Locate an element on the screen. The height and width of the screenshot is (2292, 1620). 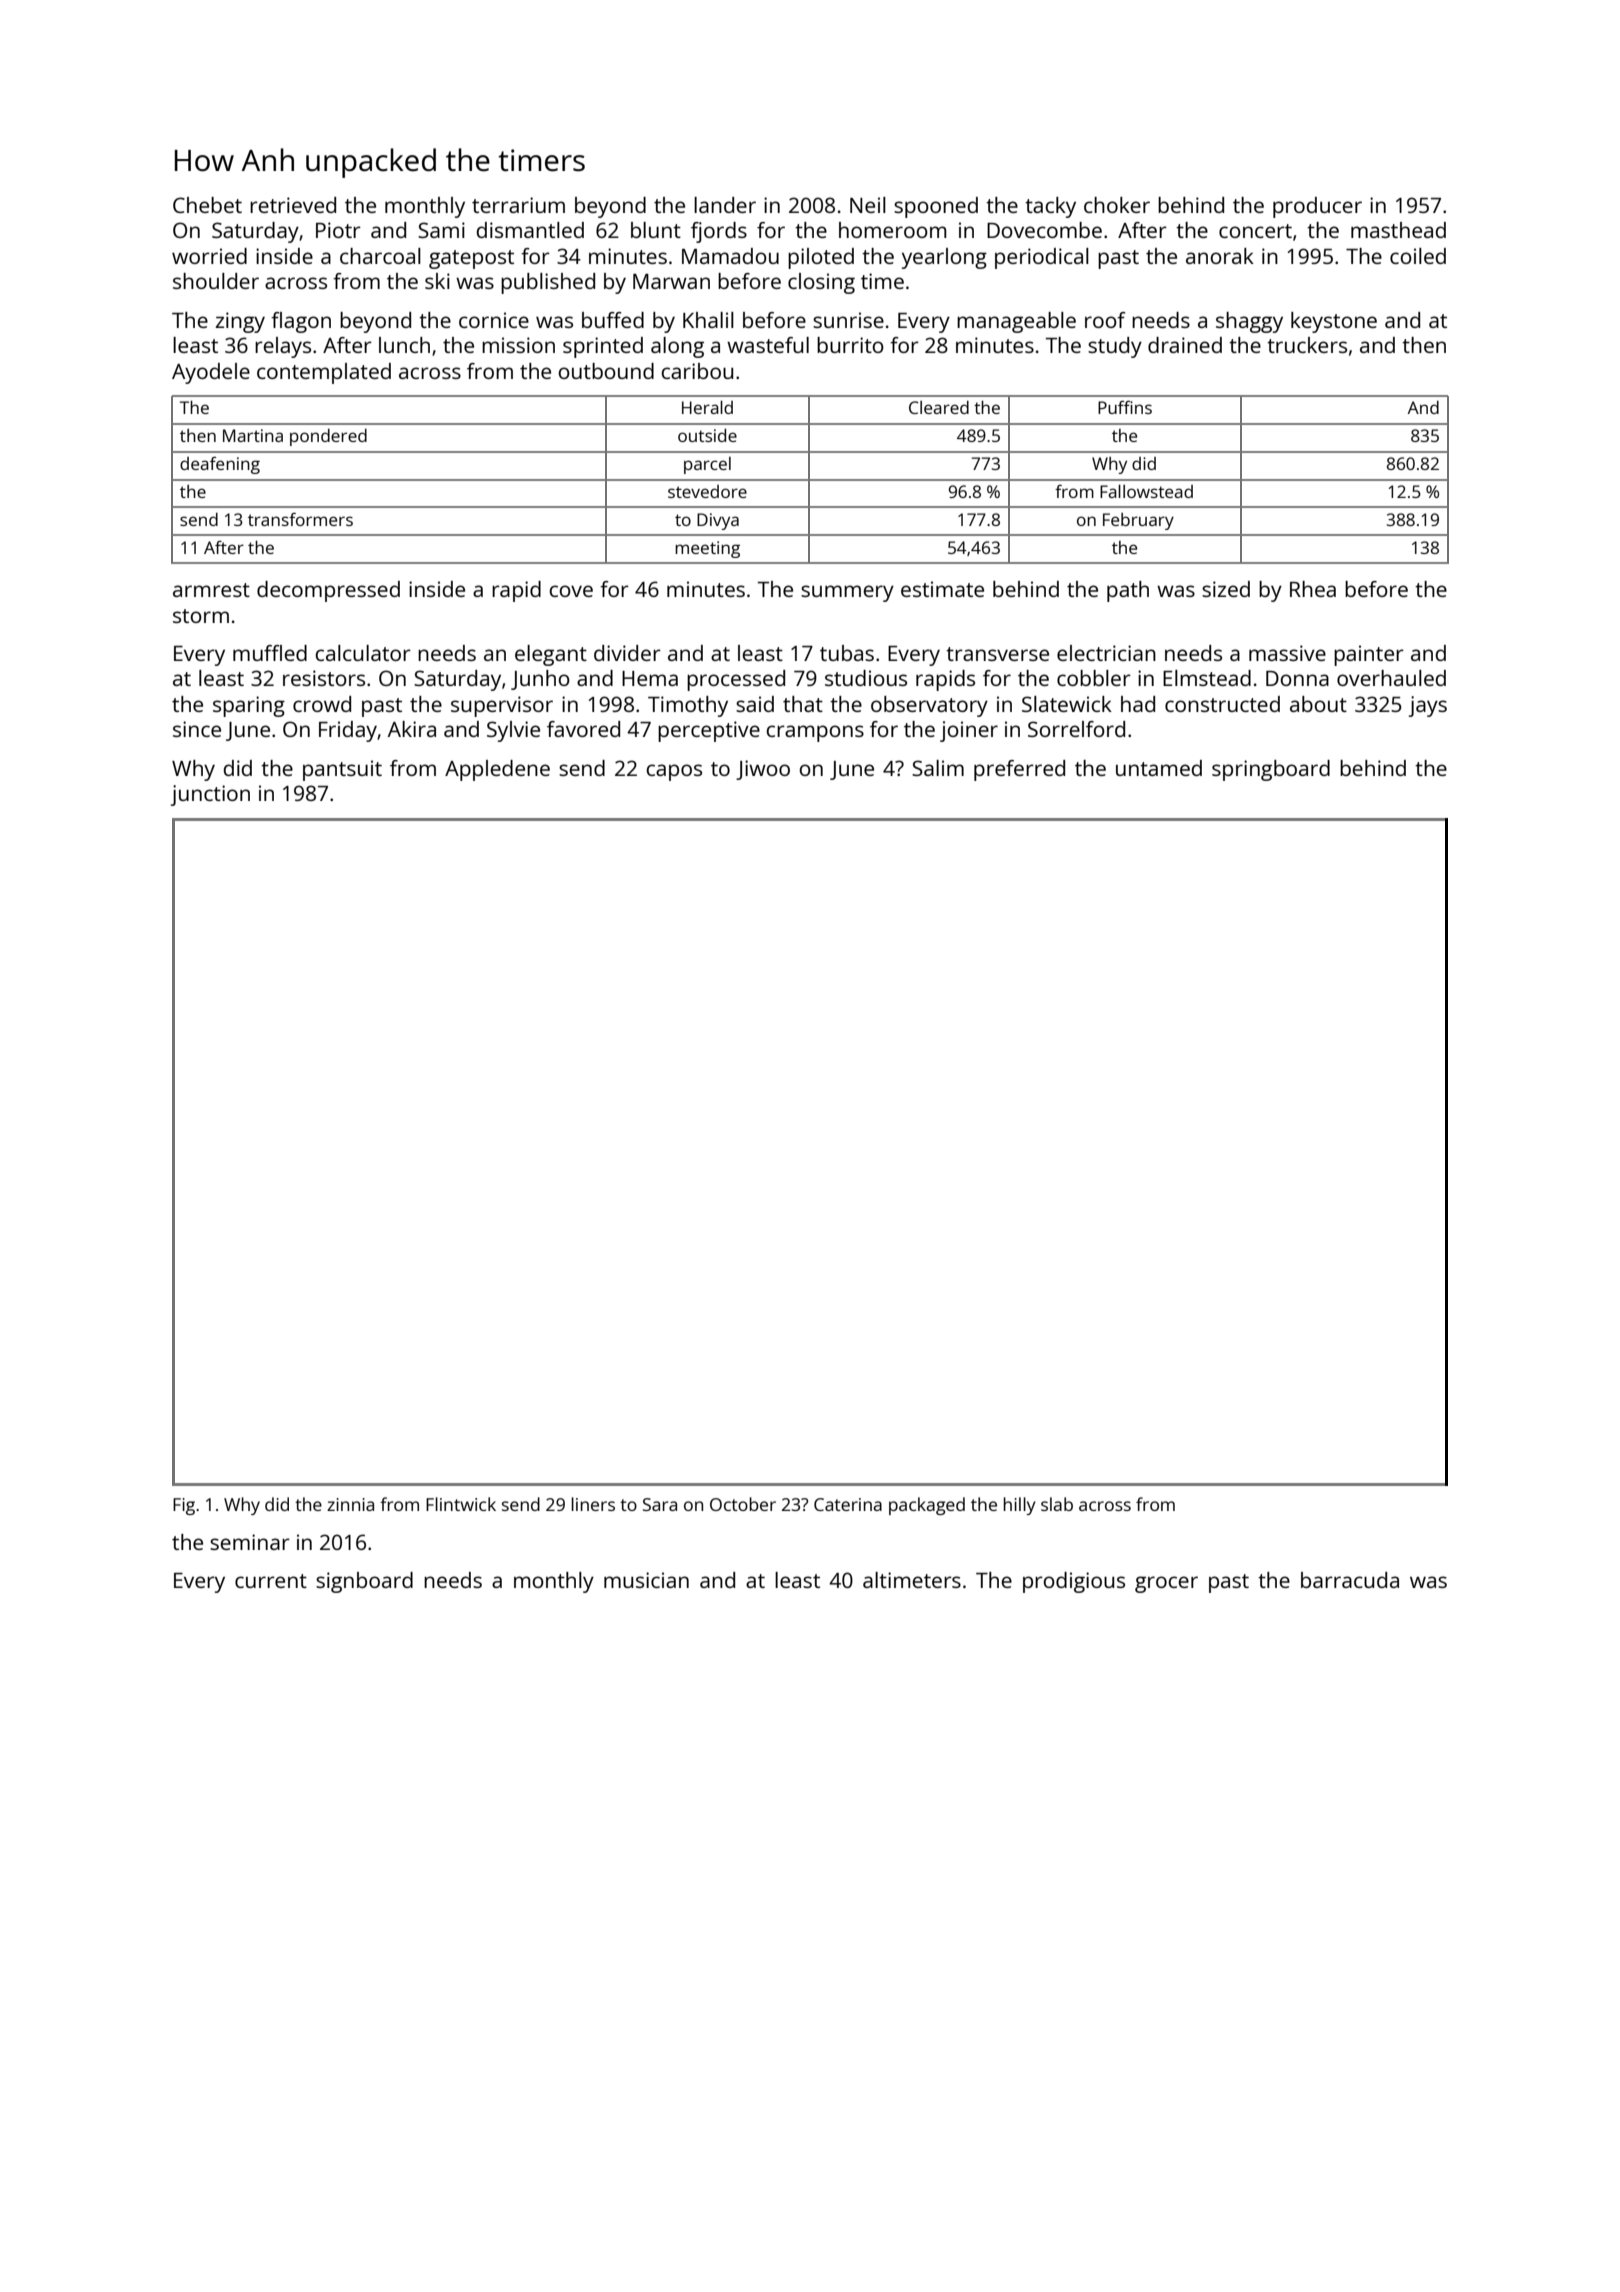
prodigious is located at coordinates (1074, 1582).
